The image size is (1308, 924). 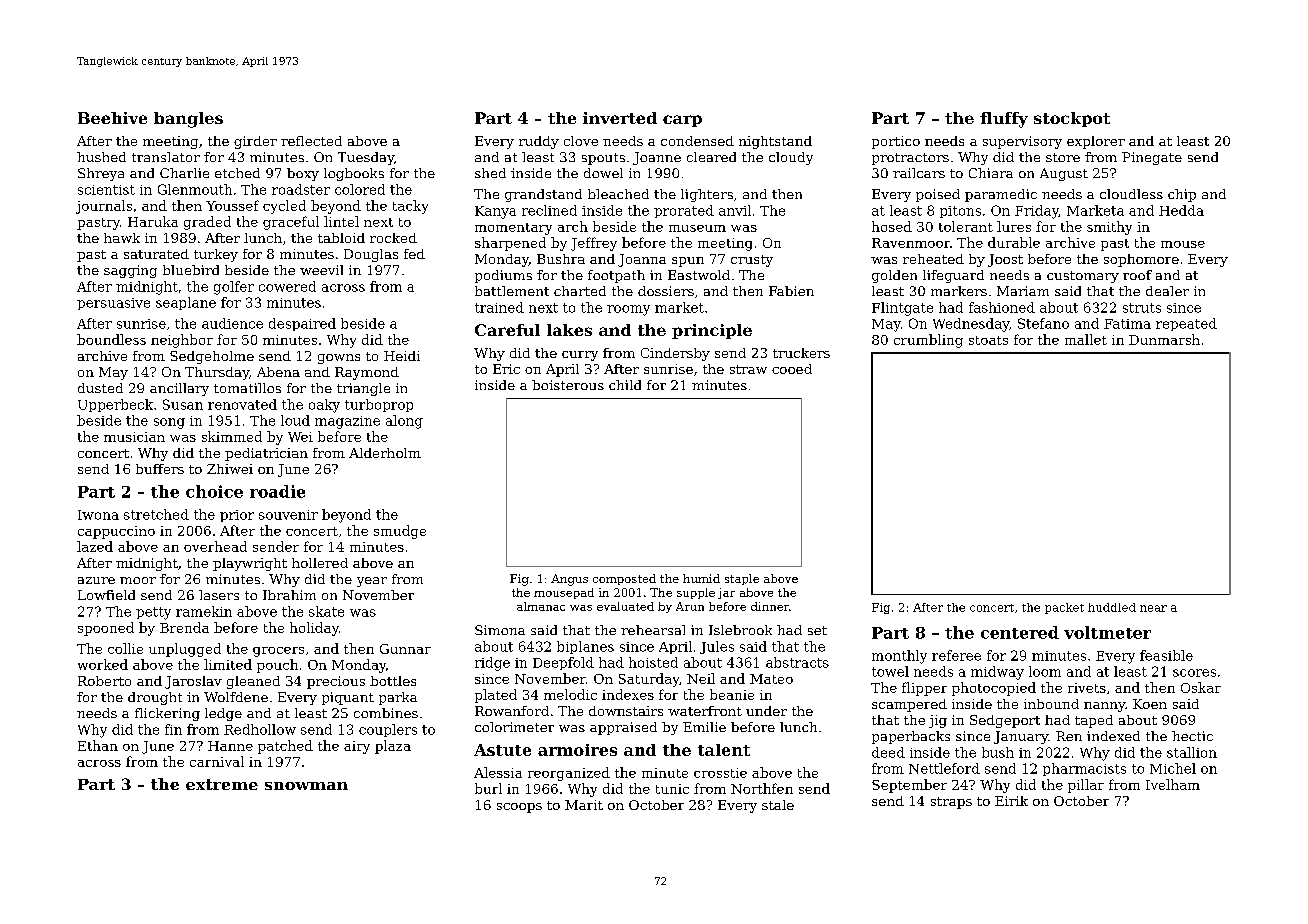 What do you see at coordinates (988, 340) in the screenshot?
I see `stoats` at bounding box center [988, 340].
